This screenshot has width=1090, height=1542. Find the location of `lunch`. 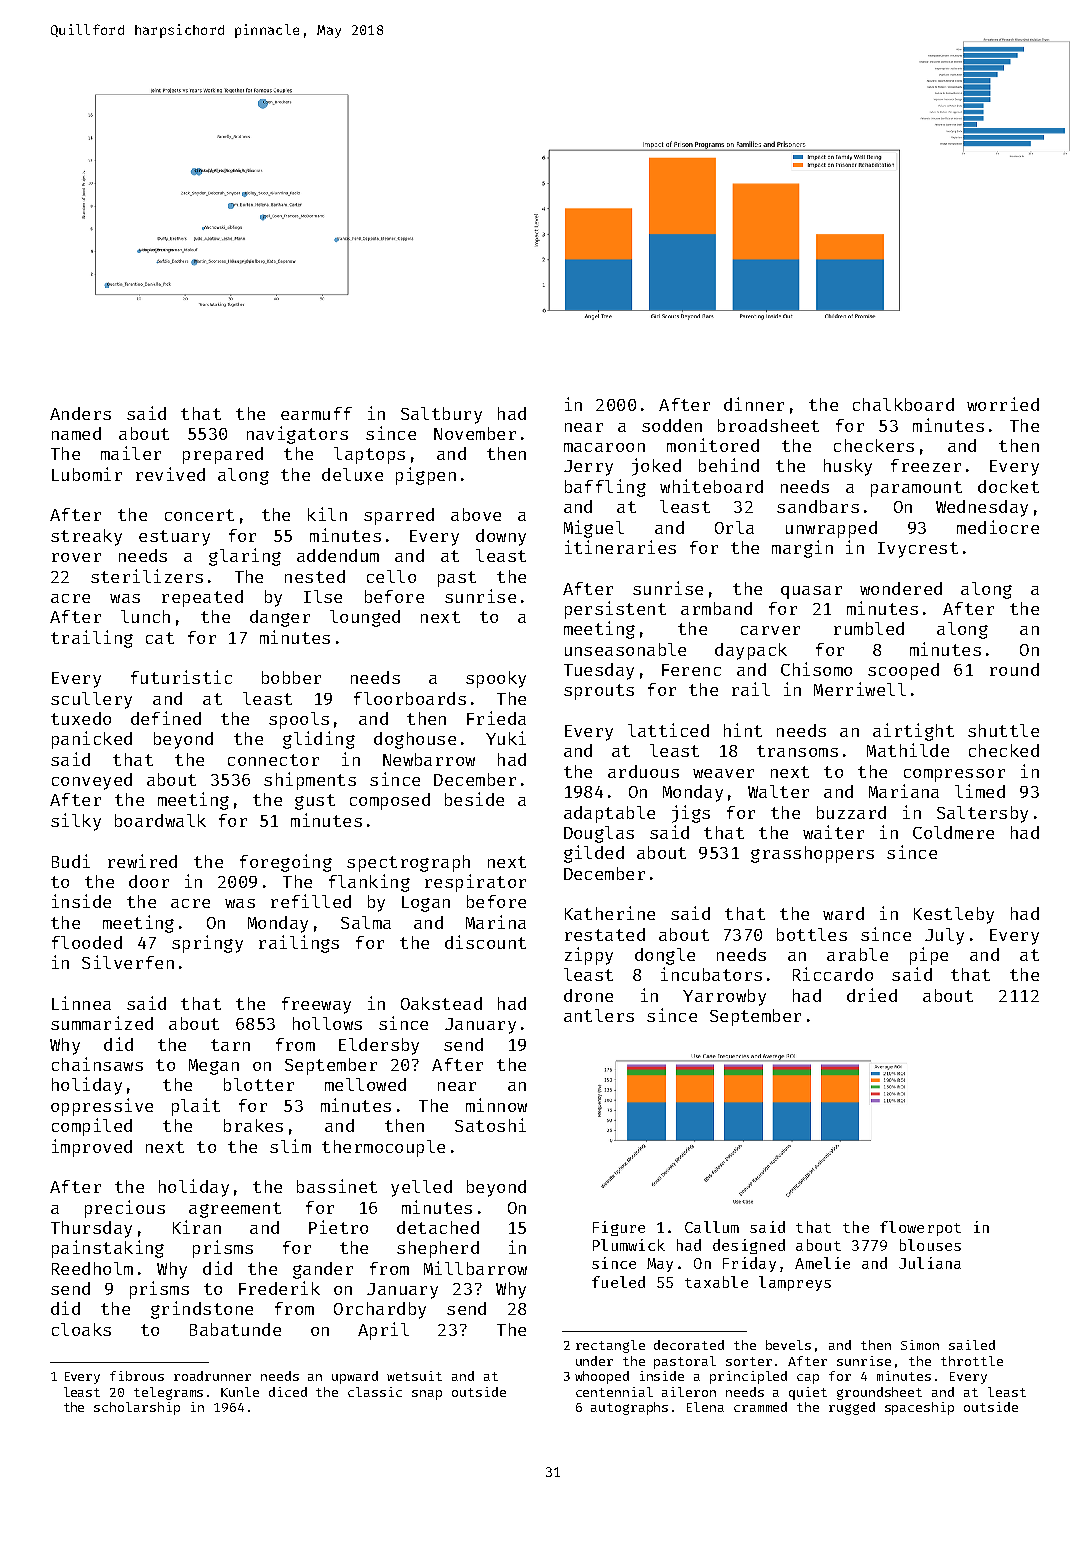

lunch is located at coordinates (145, 616).
